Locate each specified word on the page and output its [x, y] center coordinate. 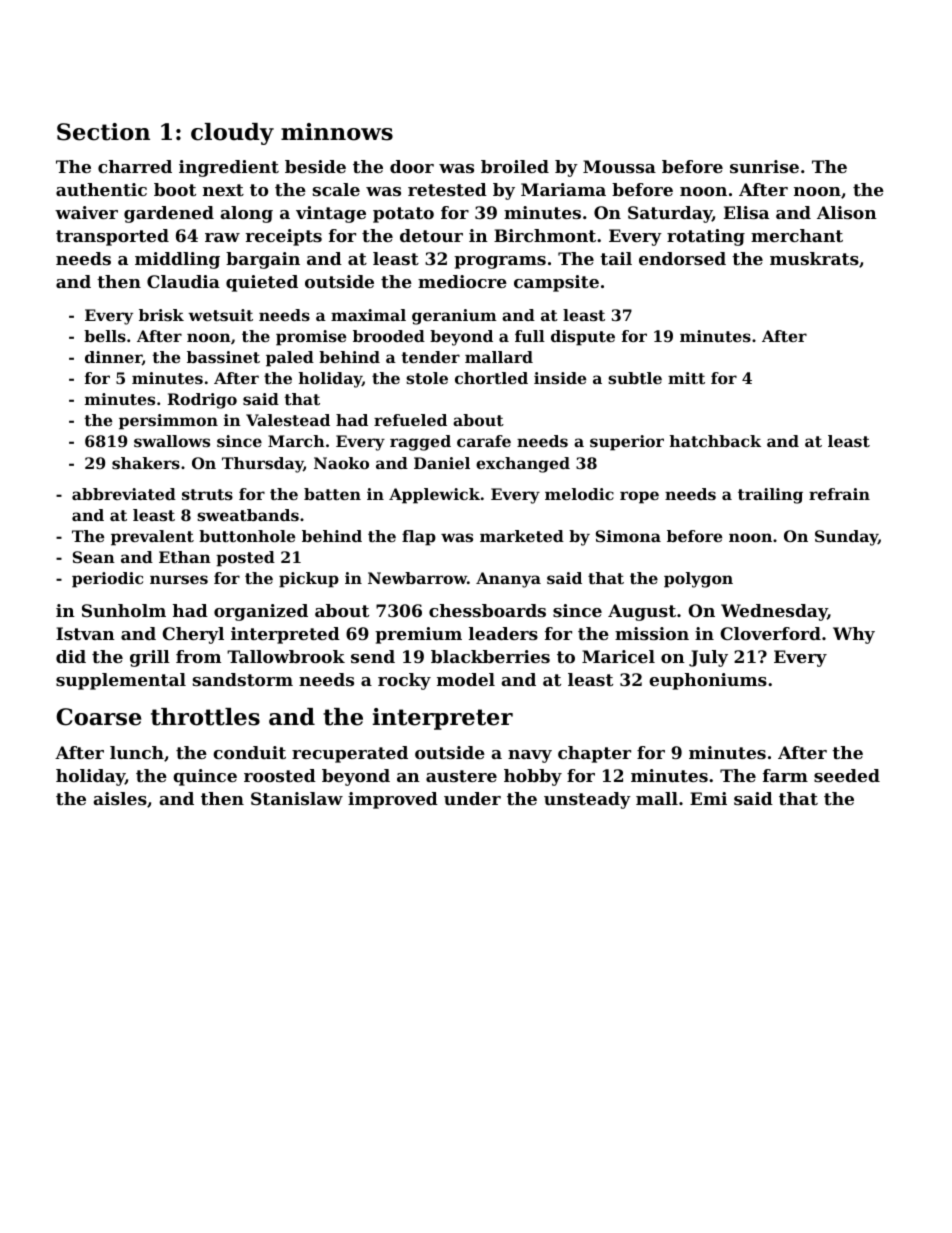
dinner [113, 358]
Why [854, 635]
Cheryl [193, 635]
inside [560, 378]
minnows [337, 132]
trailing [770, 496]
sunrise [764, 166]
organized [261, 612]
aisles [120, 798]
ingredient [229, 168]
